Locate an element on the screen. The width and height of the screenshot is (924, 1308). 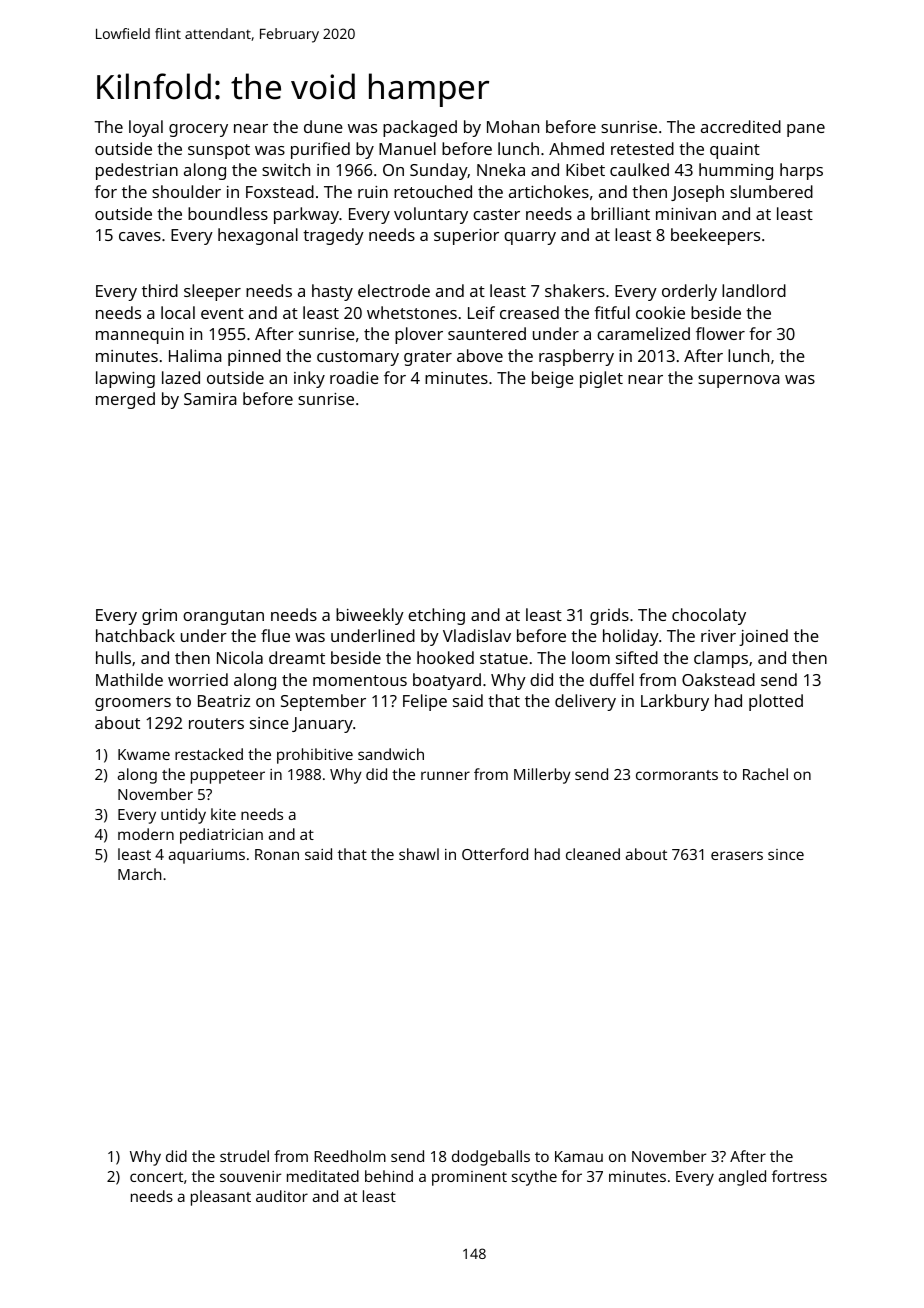
merged is located at coordinates (125, 400).
